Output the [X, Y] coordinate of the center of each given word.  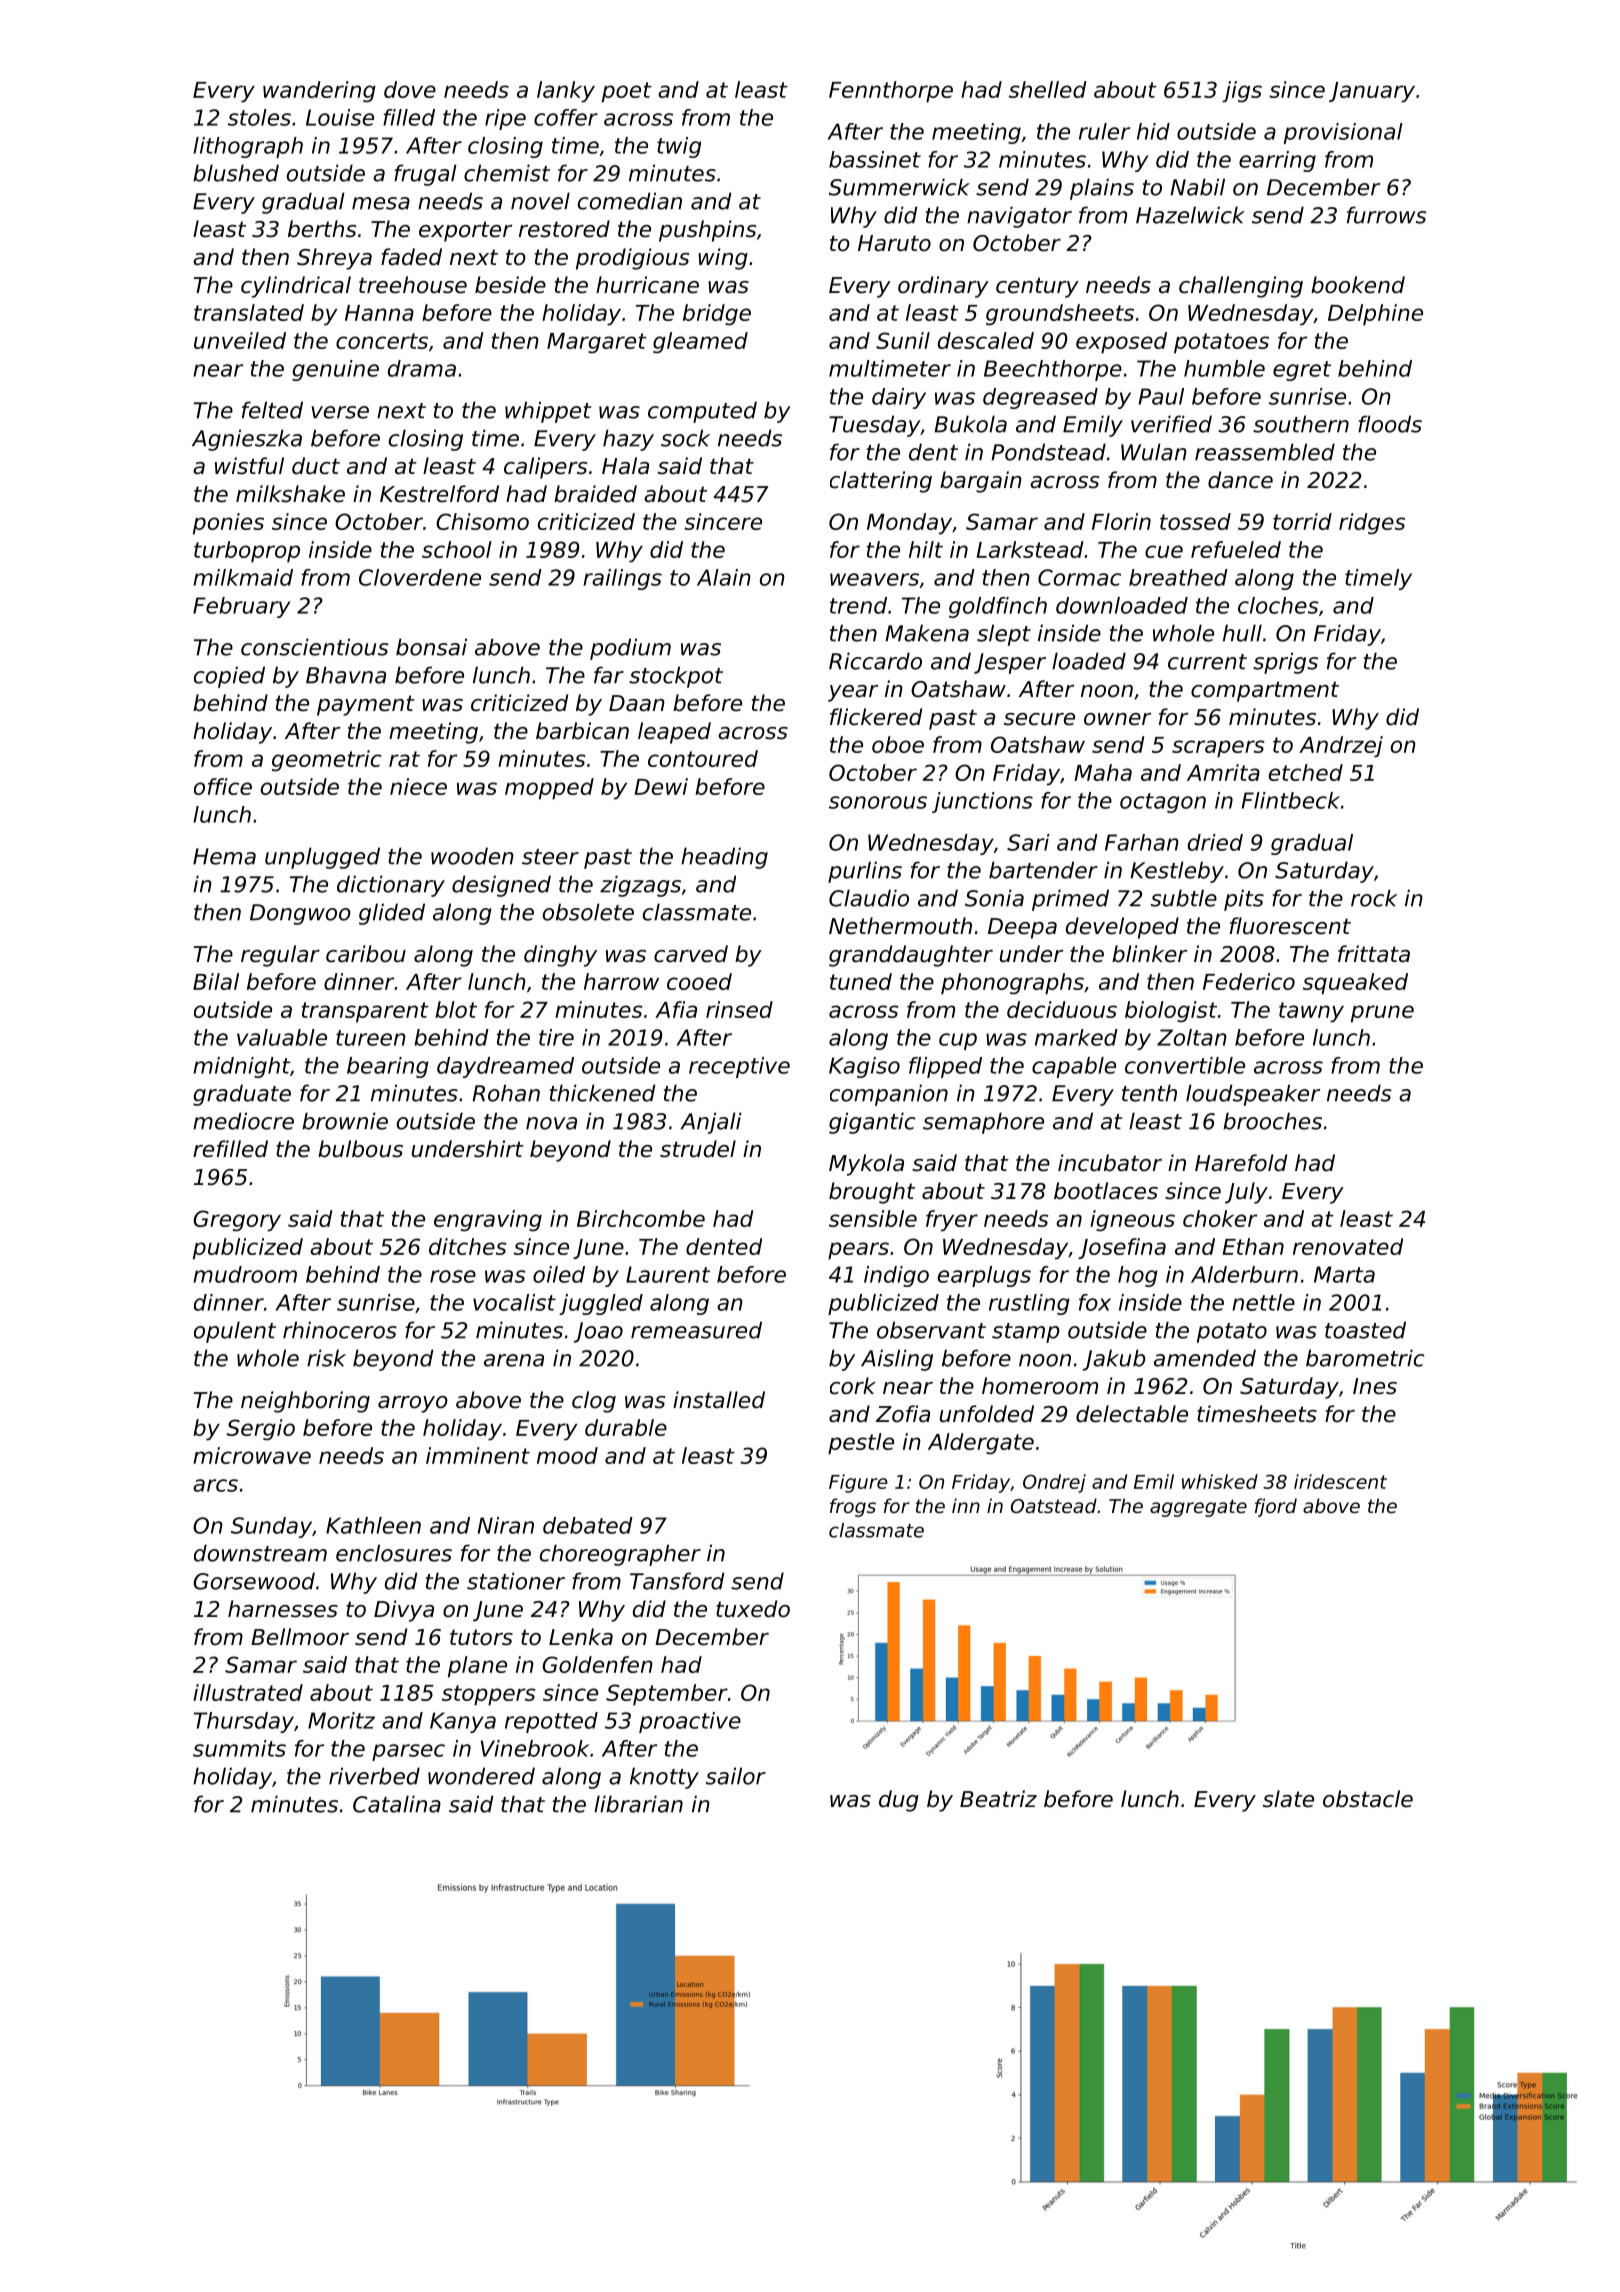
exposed [1121, 343]
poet [627, 92]
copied [229, 677]
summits [239, 1748]
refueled [1236, 549]
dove [410, 89]
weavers [874, 579]
